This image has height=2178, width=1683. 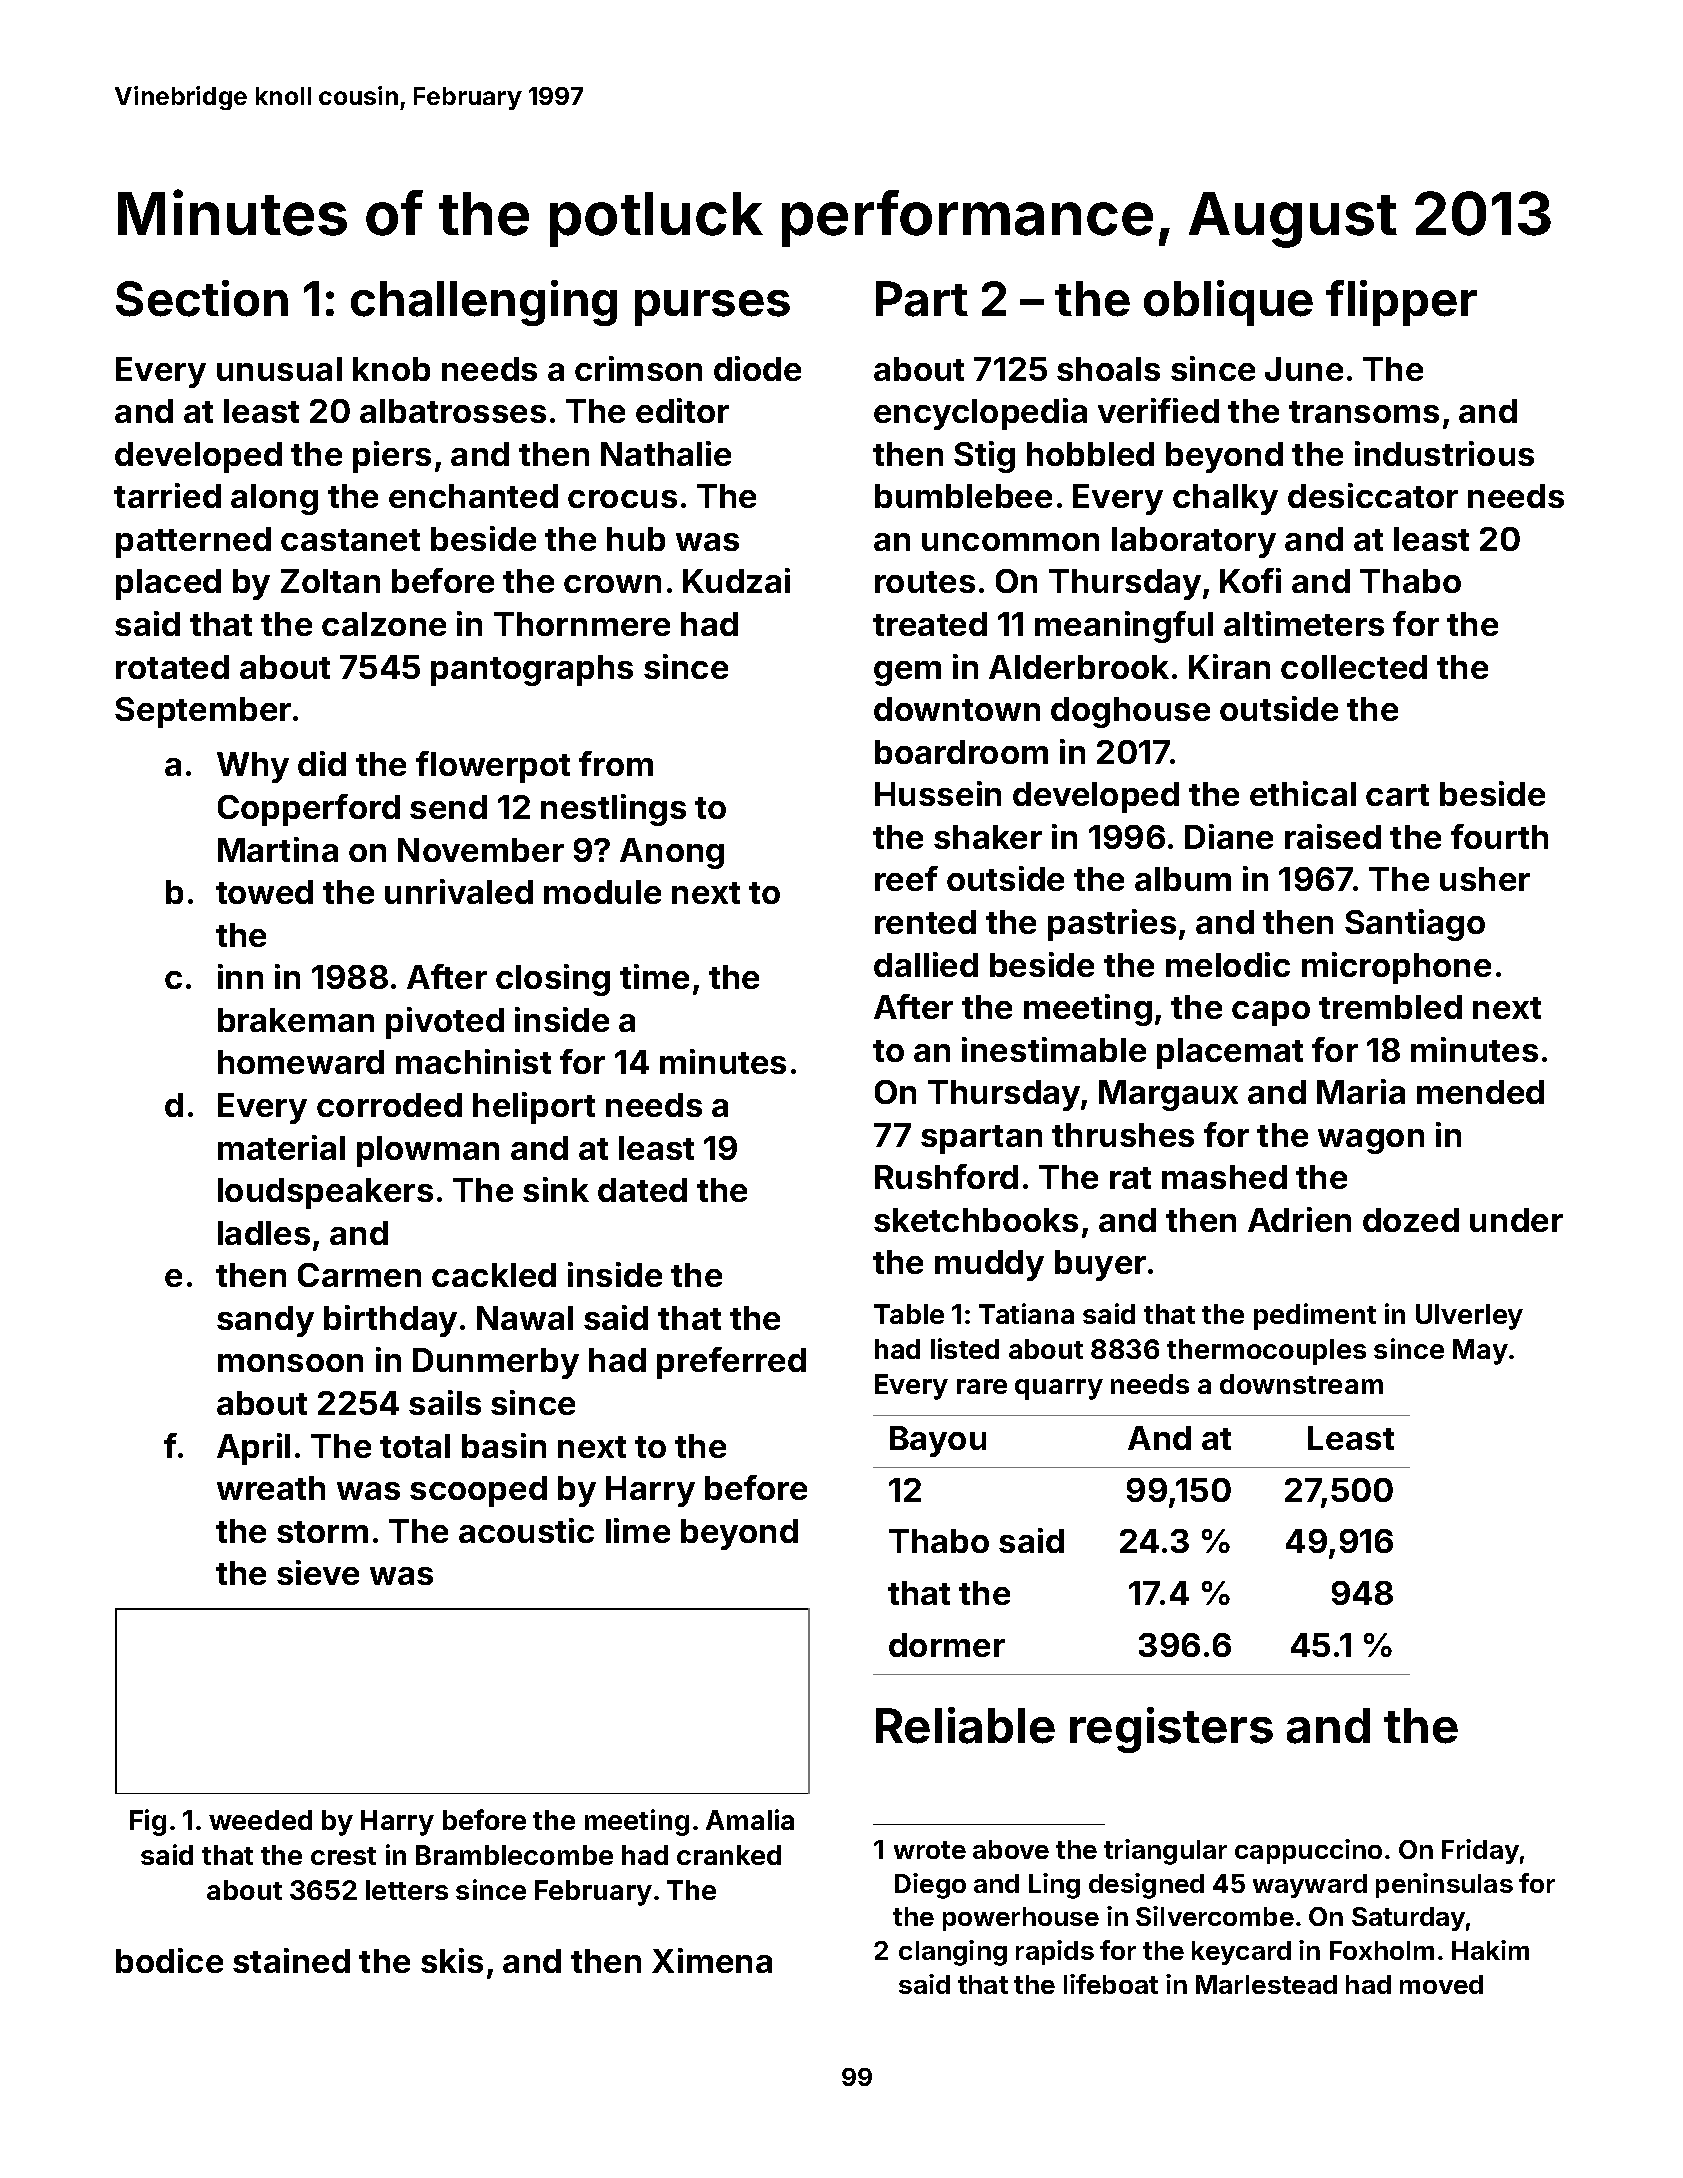 What do you see at coordinates (1011, 1849) in the image?
I see `above` at bounding box center [1011, 1849].
